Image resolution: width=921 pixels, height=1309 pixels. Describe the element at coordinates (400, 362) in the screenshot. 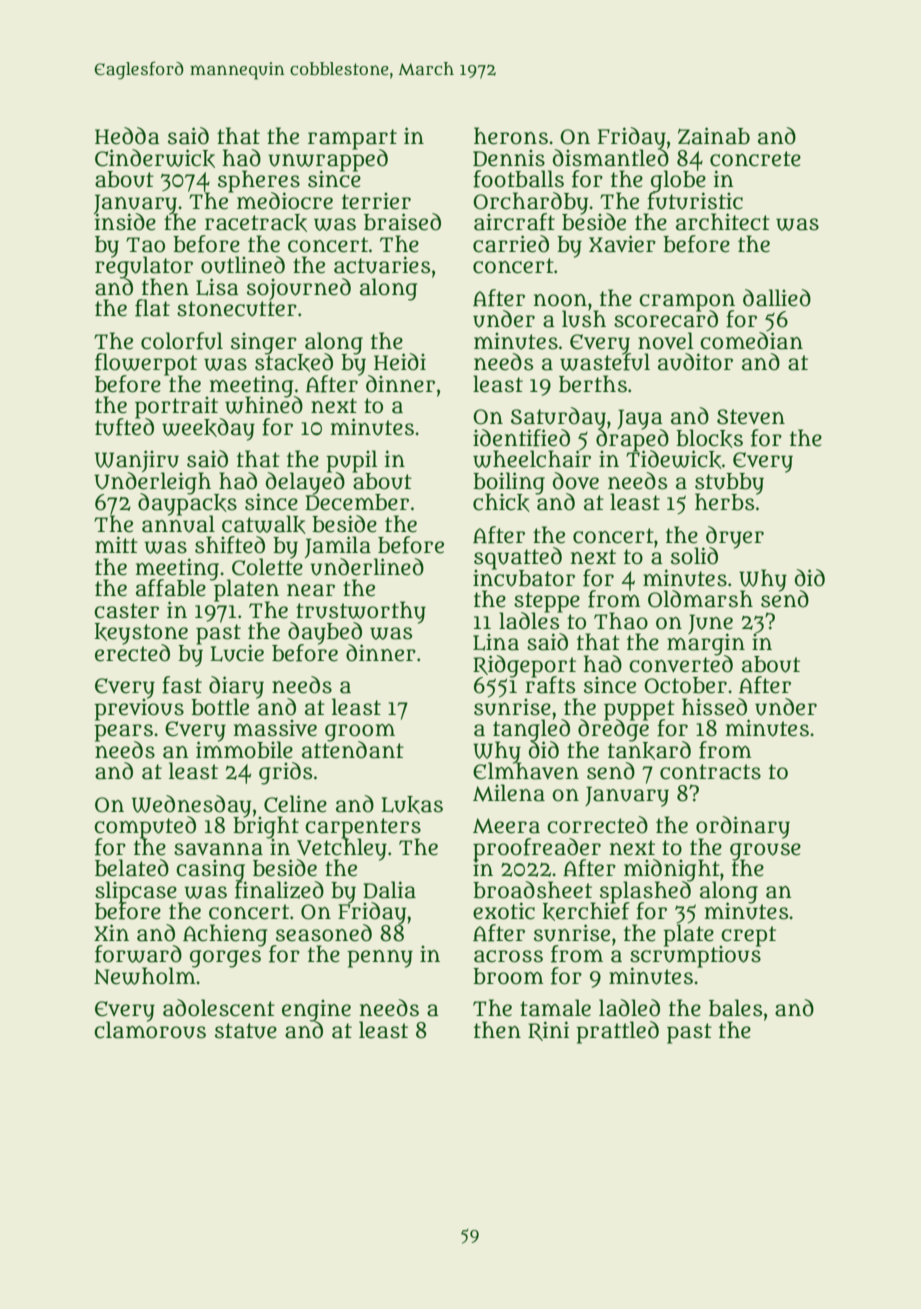

I see `Heidi` at that location.
